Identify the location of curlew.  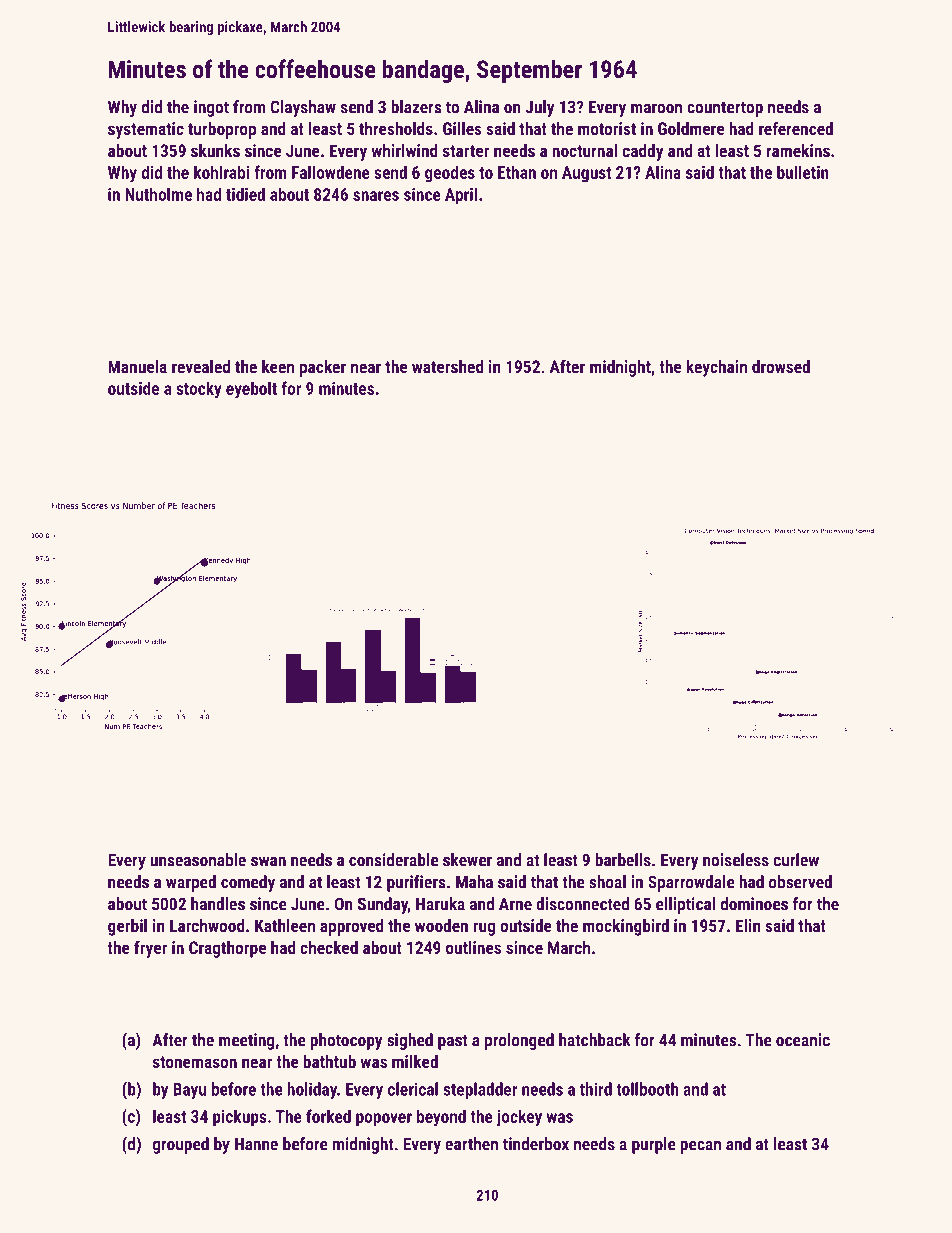
(796, 860).
